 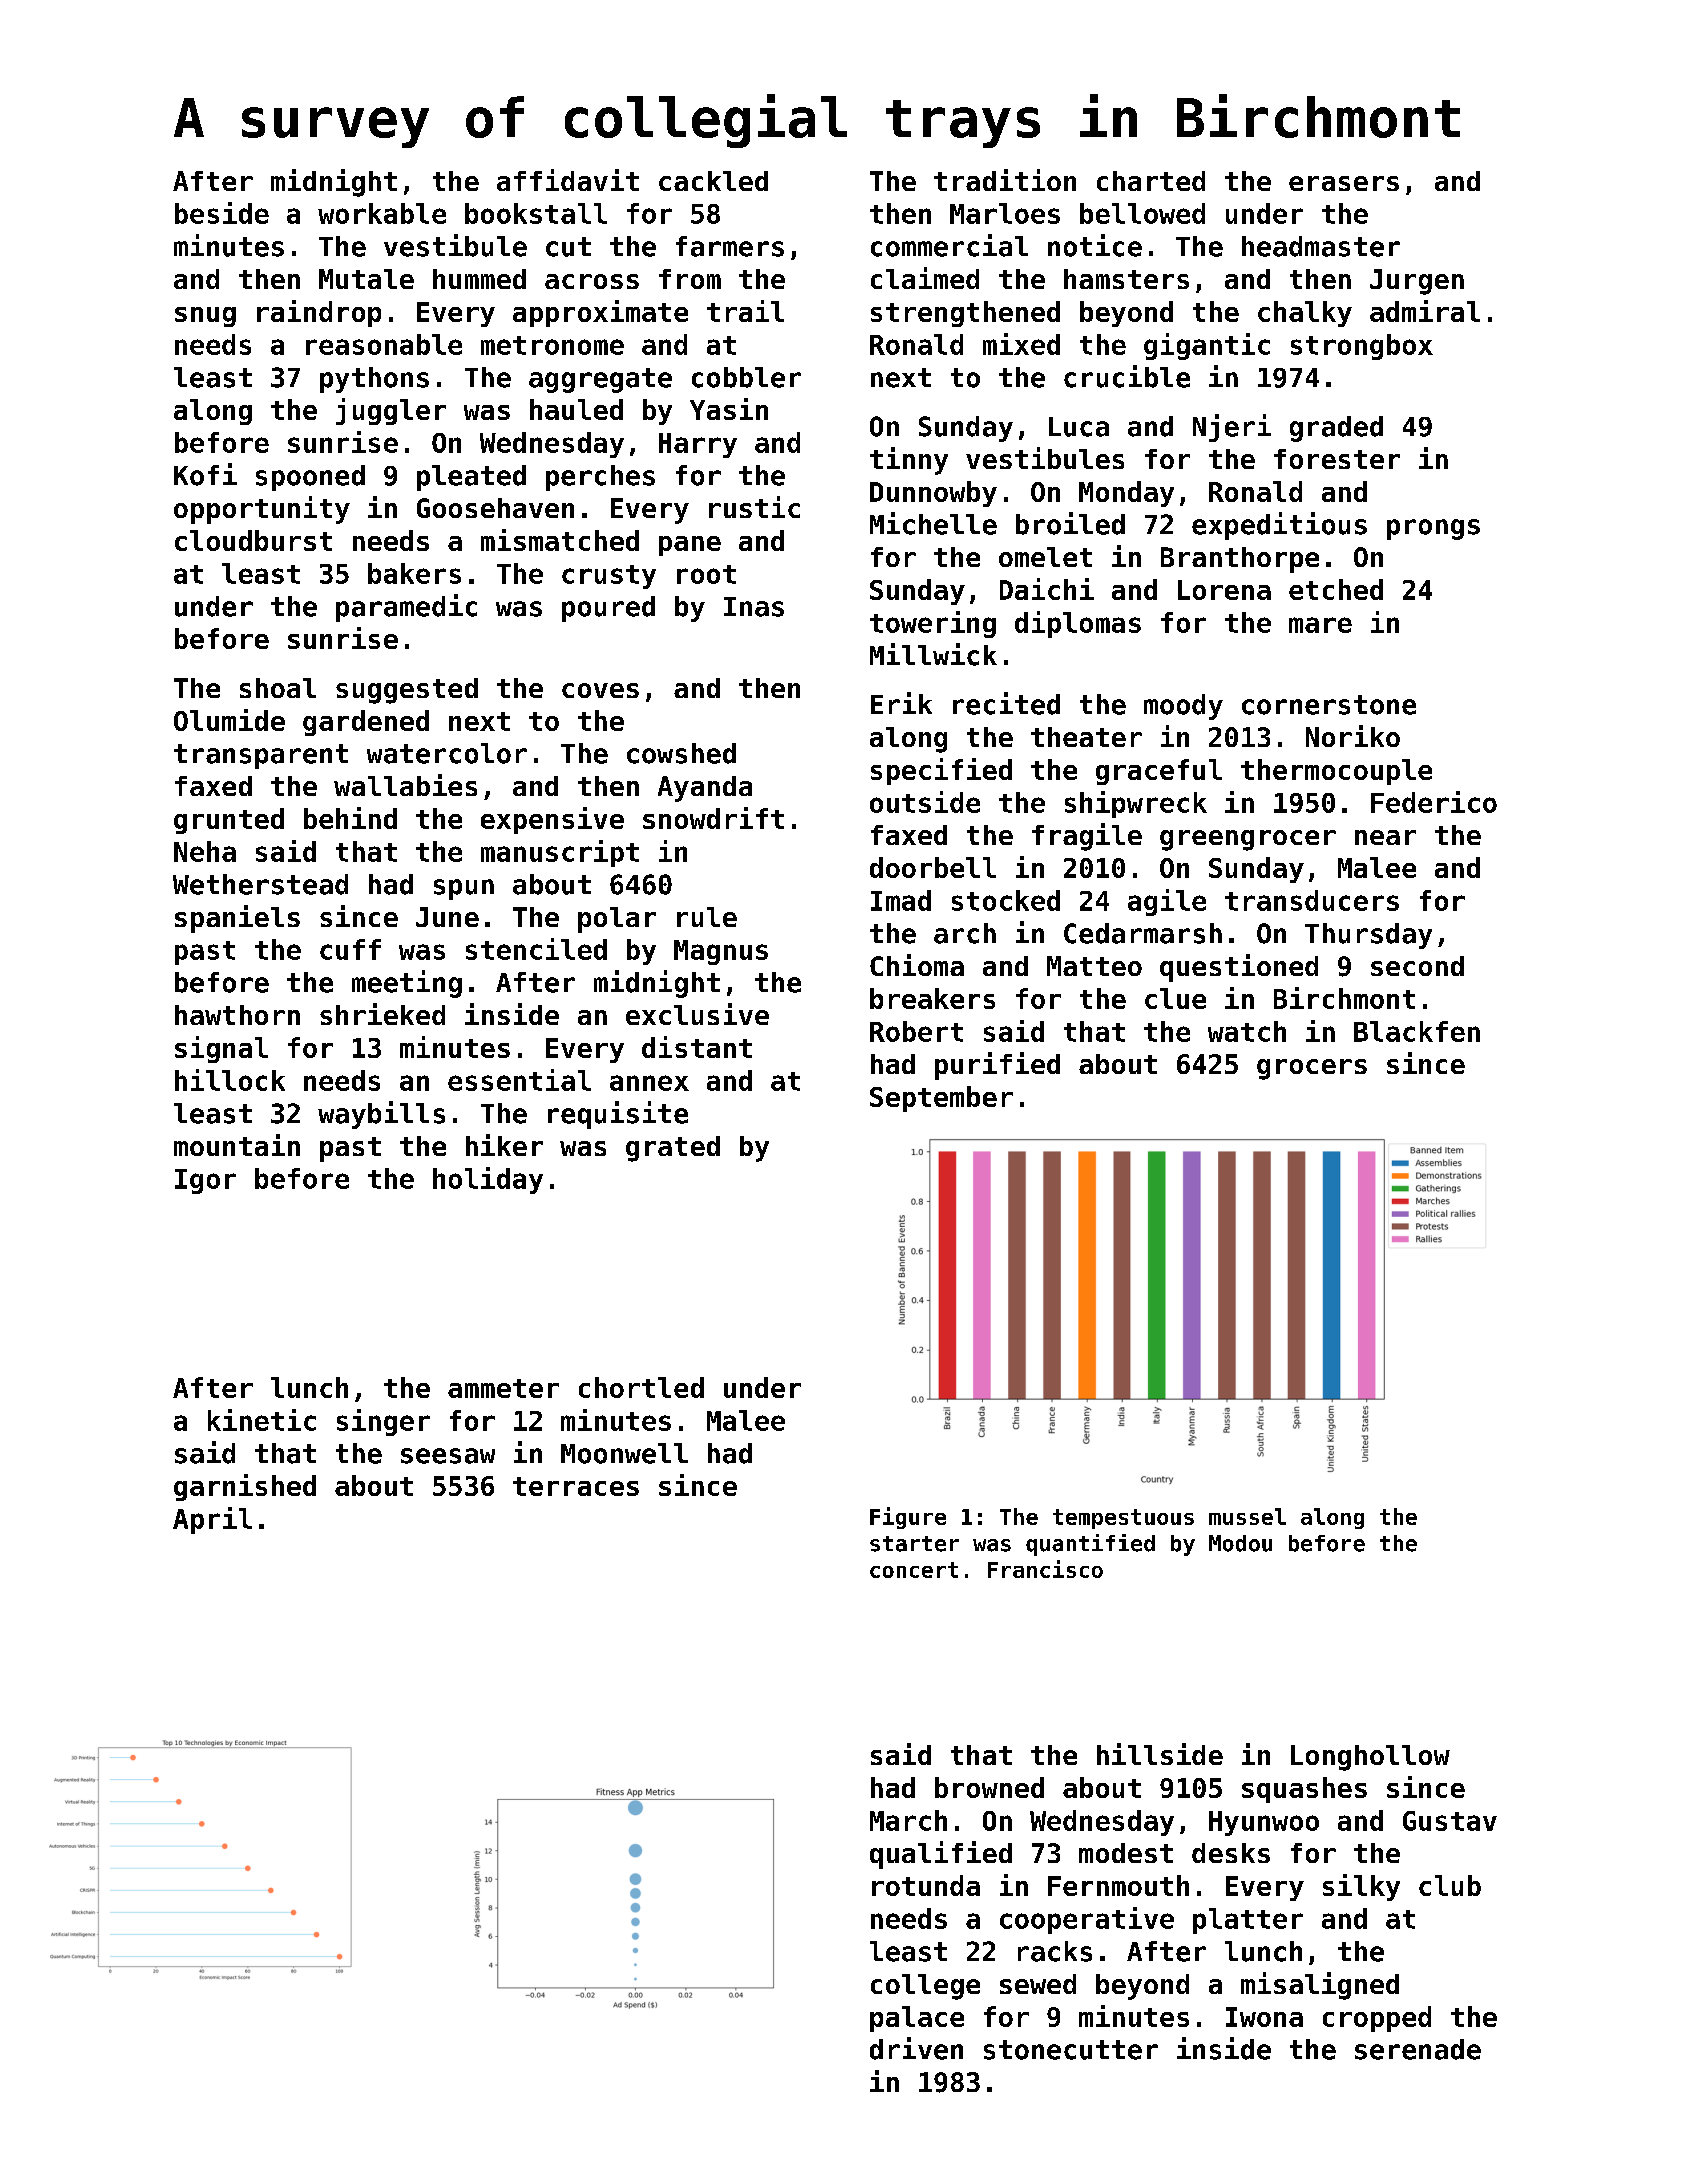 What do you see at coordinates (925, 802) in the screenshot?
I see `outside` at bounding box center [925, 802].
